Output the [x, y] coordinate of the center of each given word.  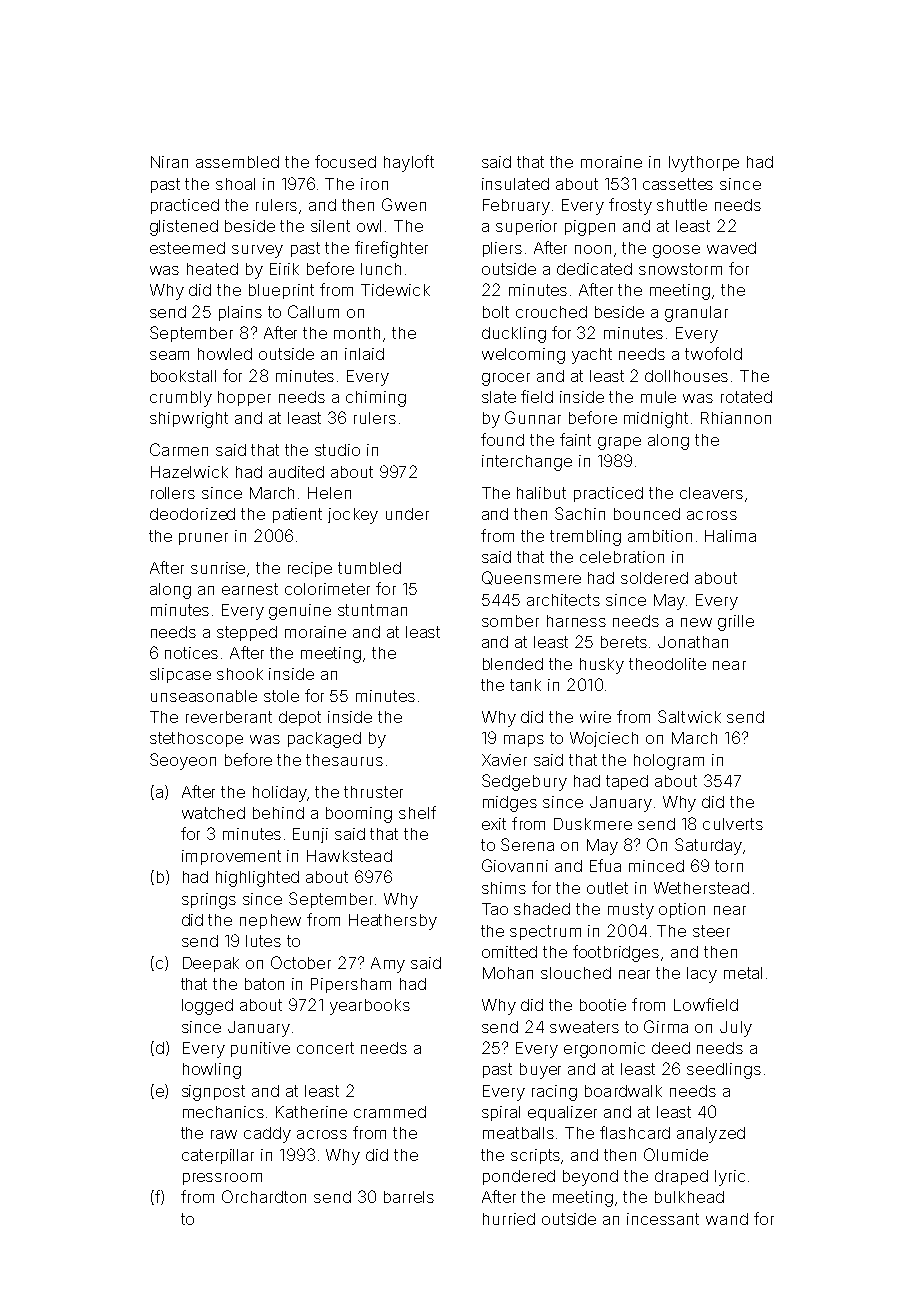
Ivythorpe [704, 164]
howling [212, 1071]
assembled [237, 162]
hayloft [409, 163]
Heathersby [393, 922]
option [682, 910]
